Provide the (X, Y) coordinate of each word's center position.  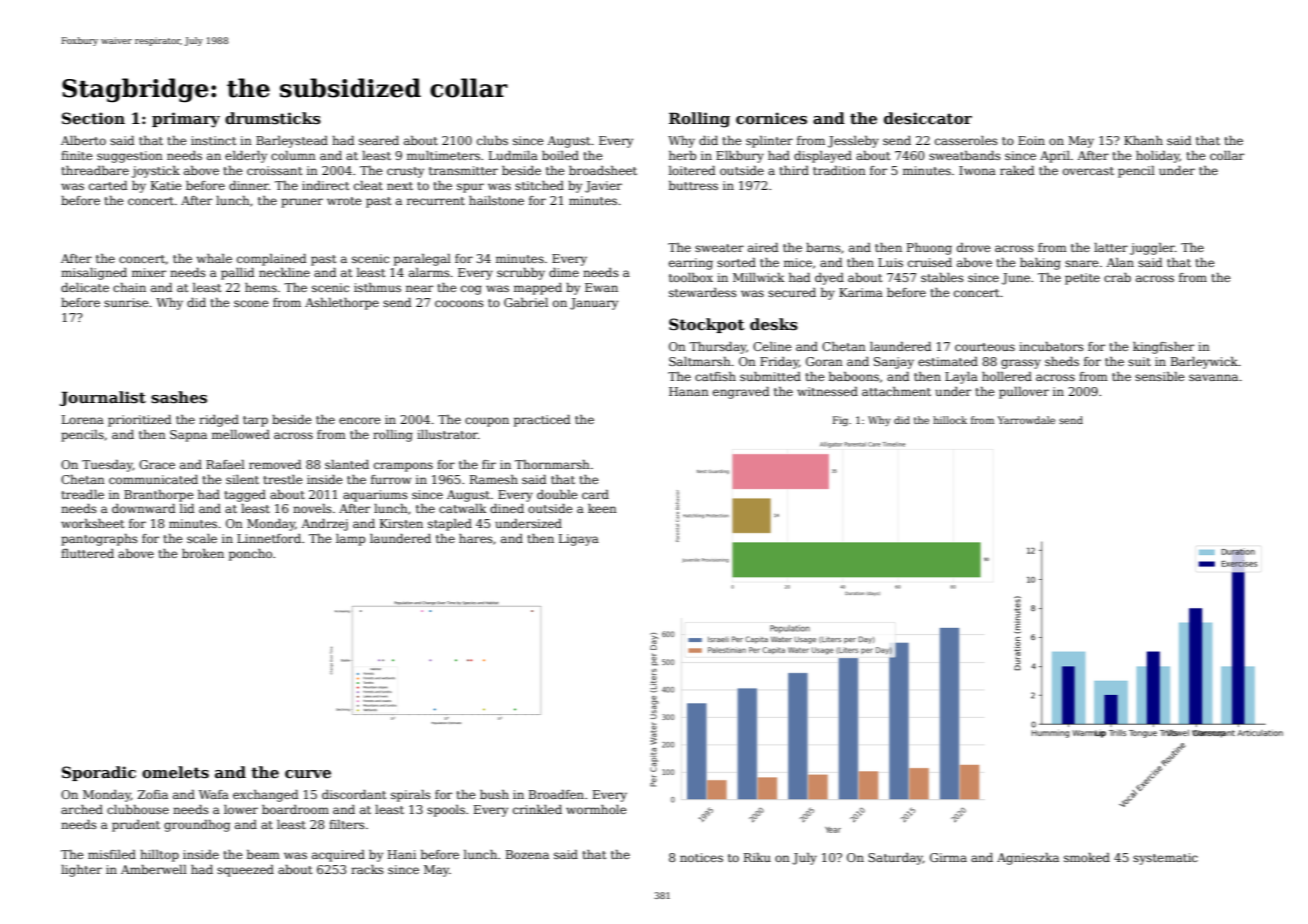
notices (701, 857)
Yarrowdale (1026, 420)
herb (682, 155)
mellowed (241, 434)
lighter (81, 871)
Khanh (1143, 140)
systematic (1165, 859)
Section (93, 118)
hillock (950, 420)
